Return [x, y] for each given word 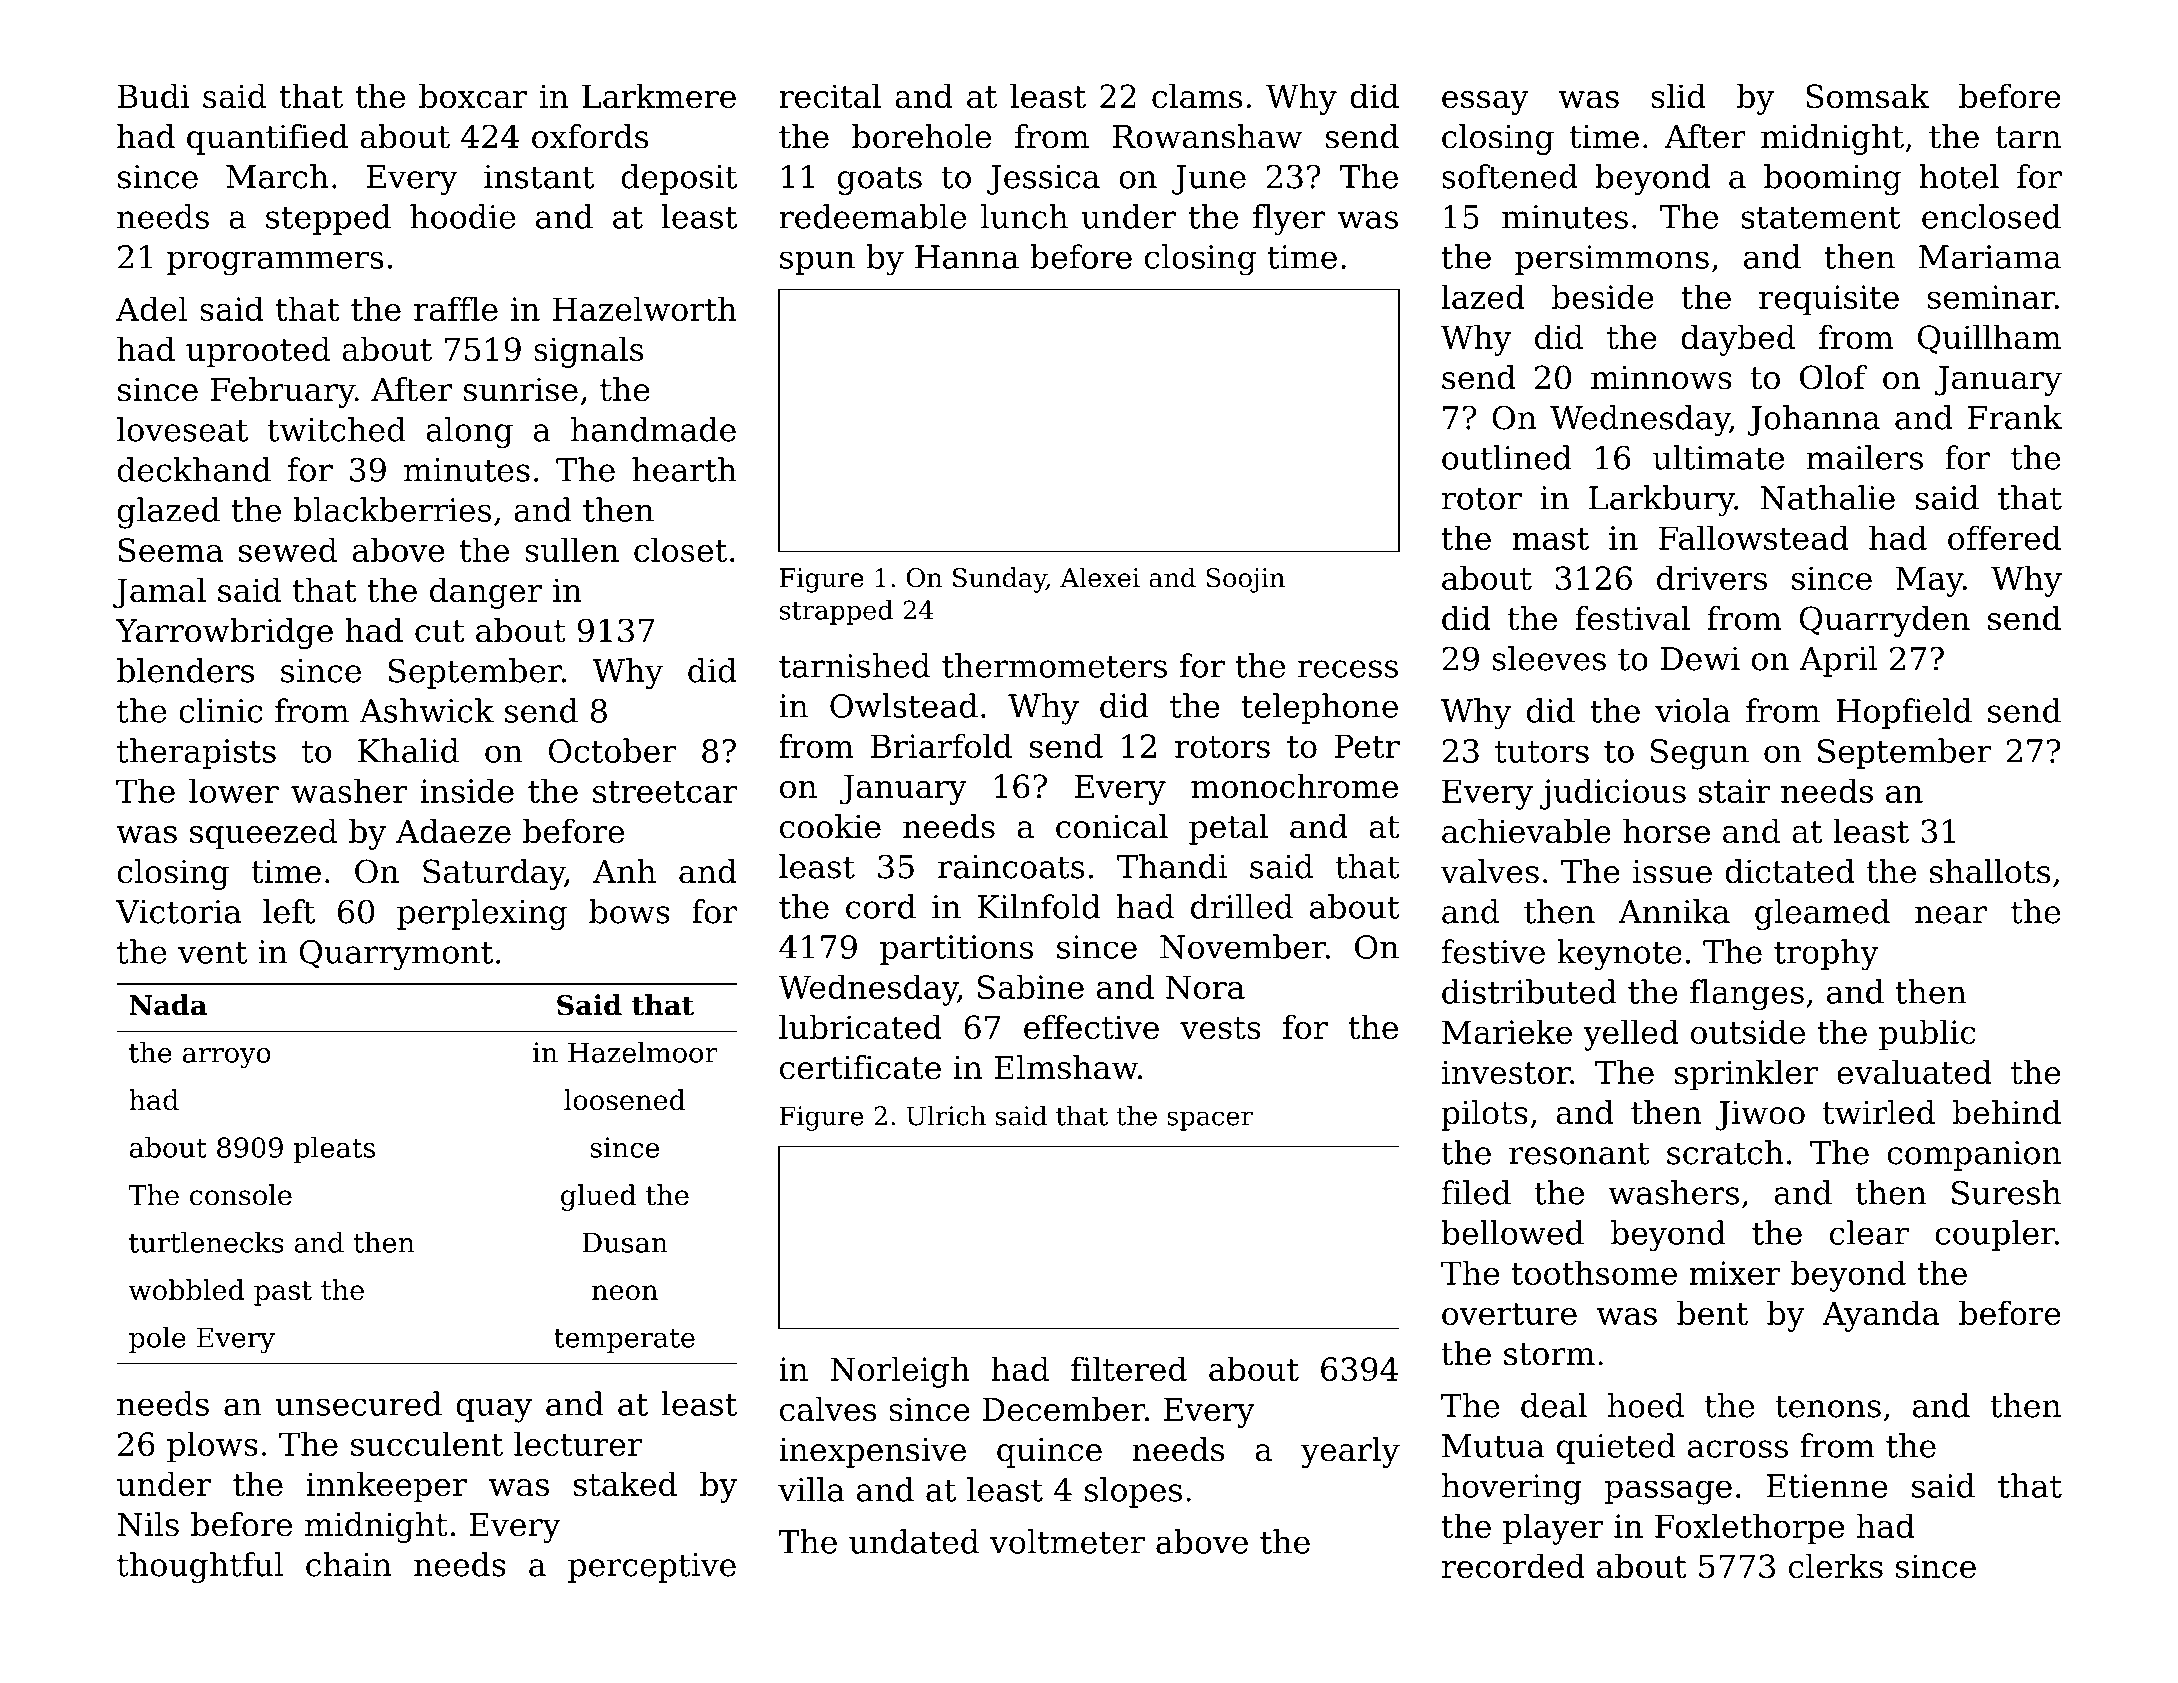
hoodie [462, 216]
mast [1550, 539]
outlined [1507, 457]
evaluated [1914, 1072]
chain [348, 1564]
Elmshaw [1066, 1067]
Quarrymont [396, 955]
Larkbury [1662, 501]
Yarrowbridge [224, 633]
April [1838, 661]
